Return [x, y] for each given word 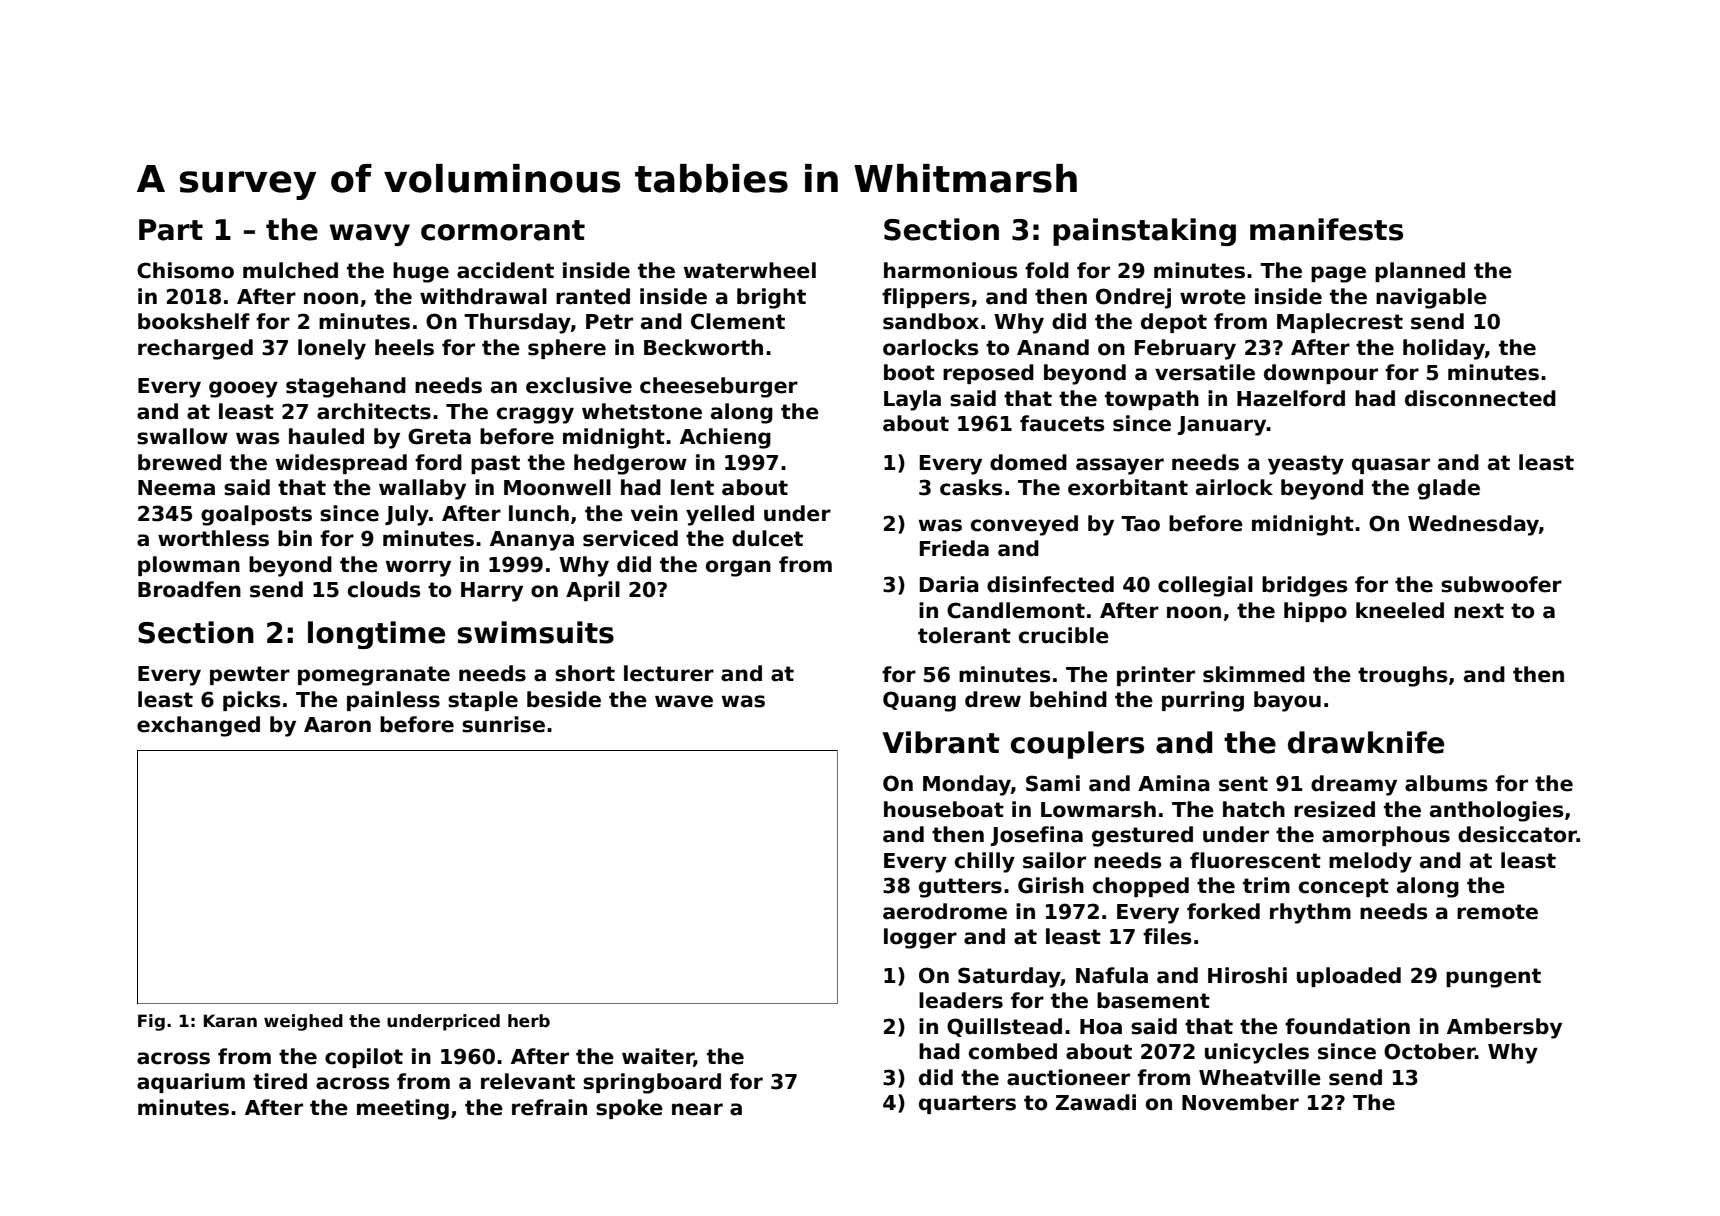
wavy [370, 235]
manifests [1326, 229]
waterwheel [750, 270]
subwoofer [1501, 584]
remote [1497, 912]
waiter [658, 1057]
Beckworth [703, 347]
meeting [403, 1109]
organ [738, 568]
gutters [960, 888]
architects [374, 411]
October [1429, 1051]
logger [920, 938]
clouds [384, 589]
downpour [1321, 374]
